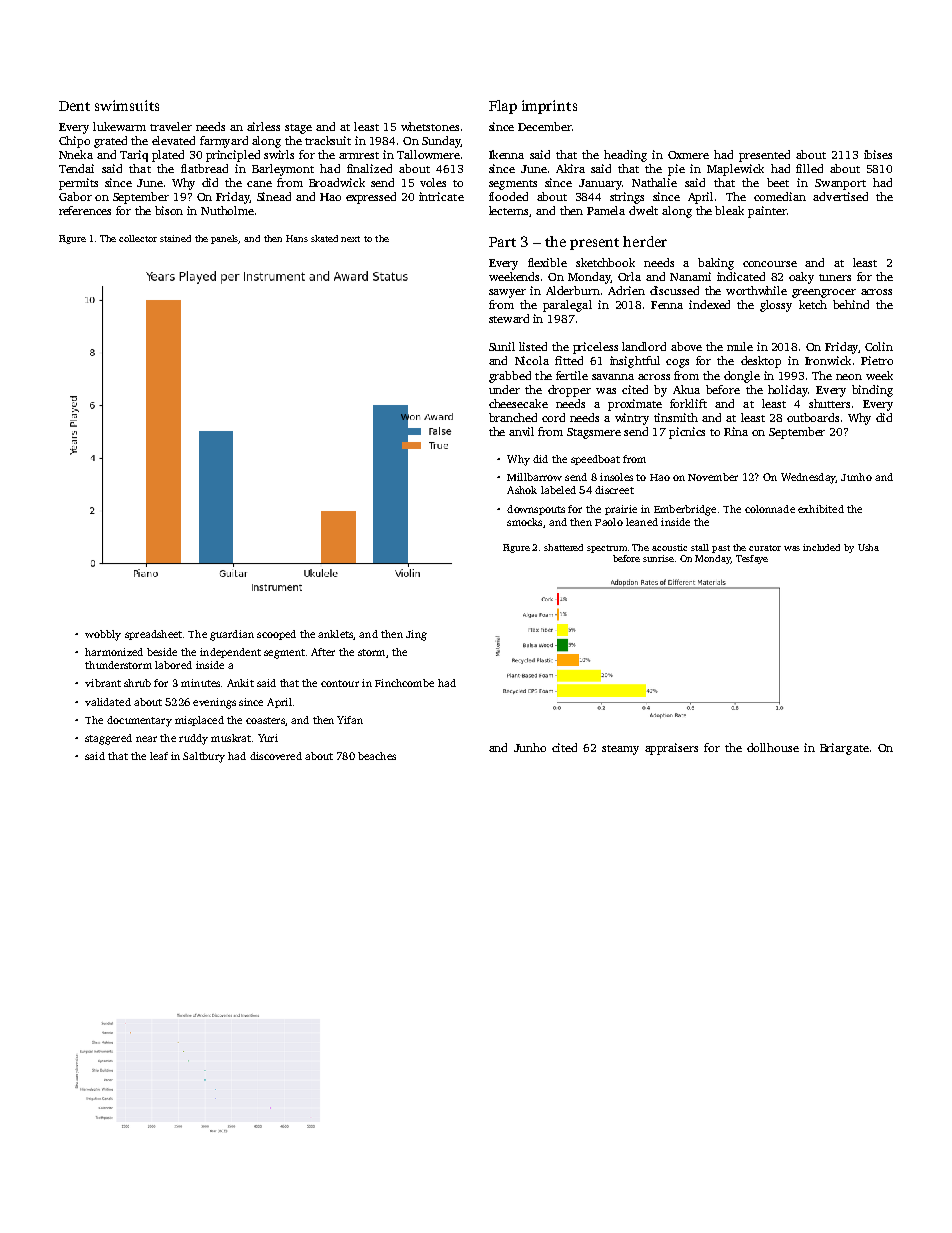 This image has width=952, height=1233. What do you see at coordinates (620, 750) in the image?
I see `steamy` at bounding box center [620, 750].
